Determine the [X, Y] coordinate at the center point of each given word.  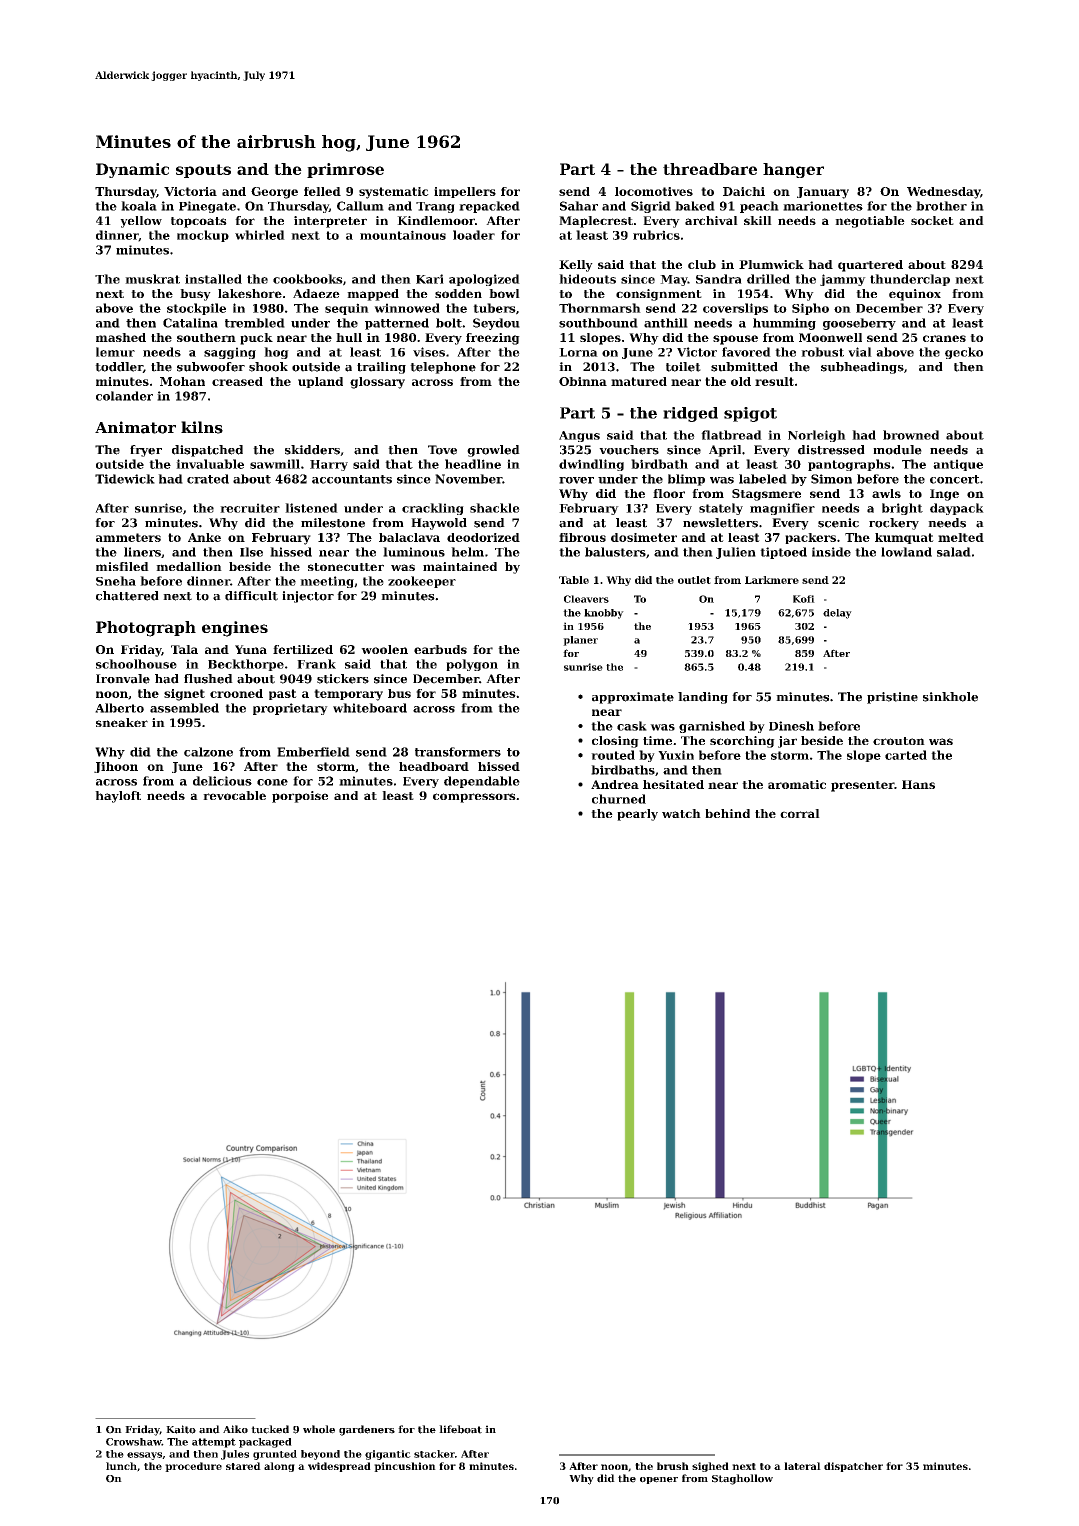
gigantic [388, 1455]
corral [800, 813]
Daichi [744, 191]
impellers [465, 192]
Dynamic [132, 170]
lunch [121, 1466]
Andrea [615, 784]
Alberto [119, 708]
